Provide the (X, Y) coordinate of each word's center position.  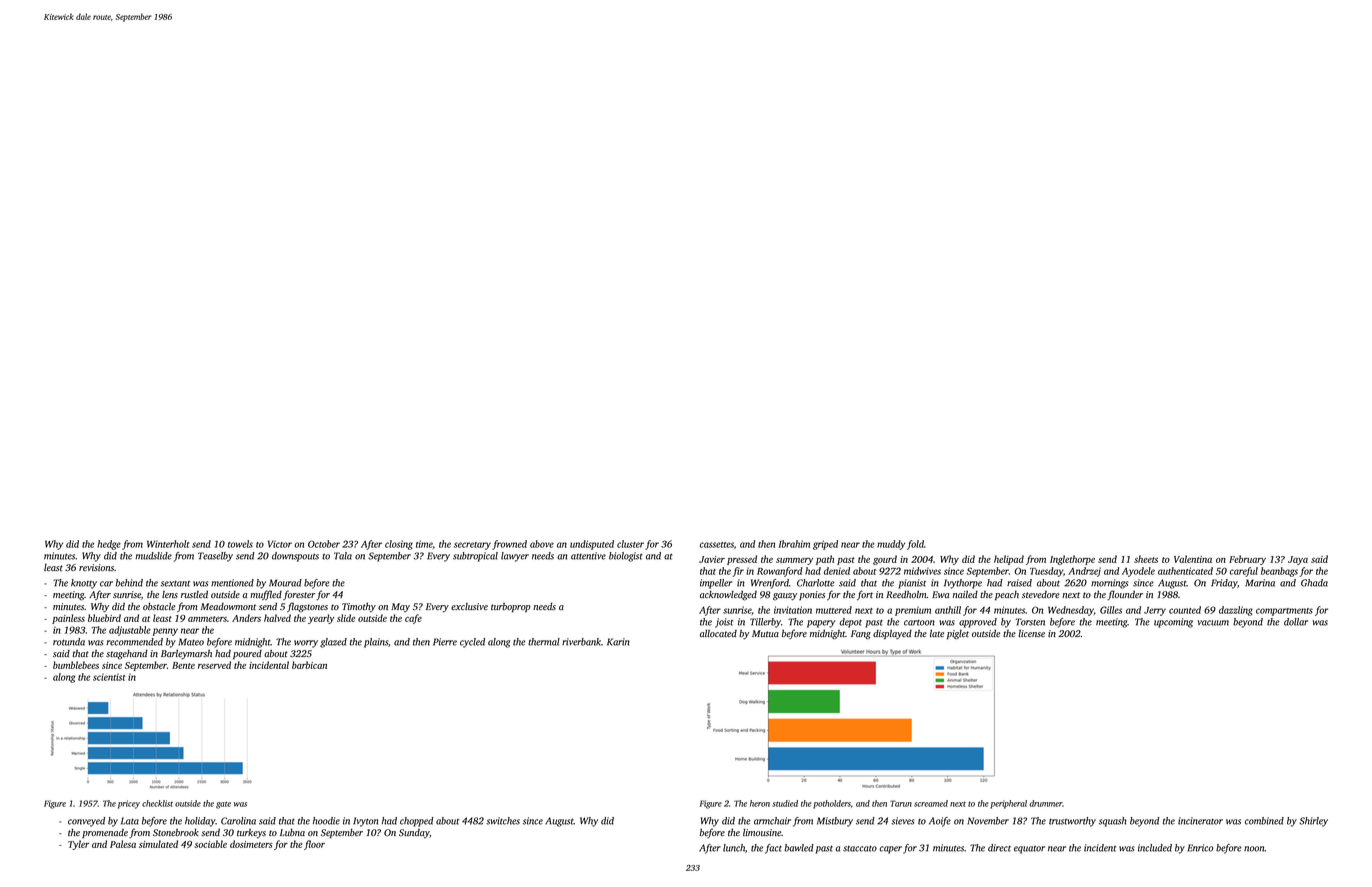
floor (314, 845)
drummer (1046, 803)
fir (738, 572)
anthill (948, 610)
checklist (157, 803)
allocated (718, 633)
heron (760, 803)
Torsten (1030, 622)
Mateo (191, 642)
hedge (109, 545)
